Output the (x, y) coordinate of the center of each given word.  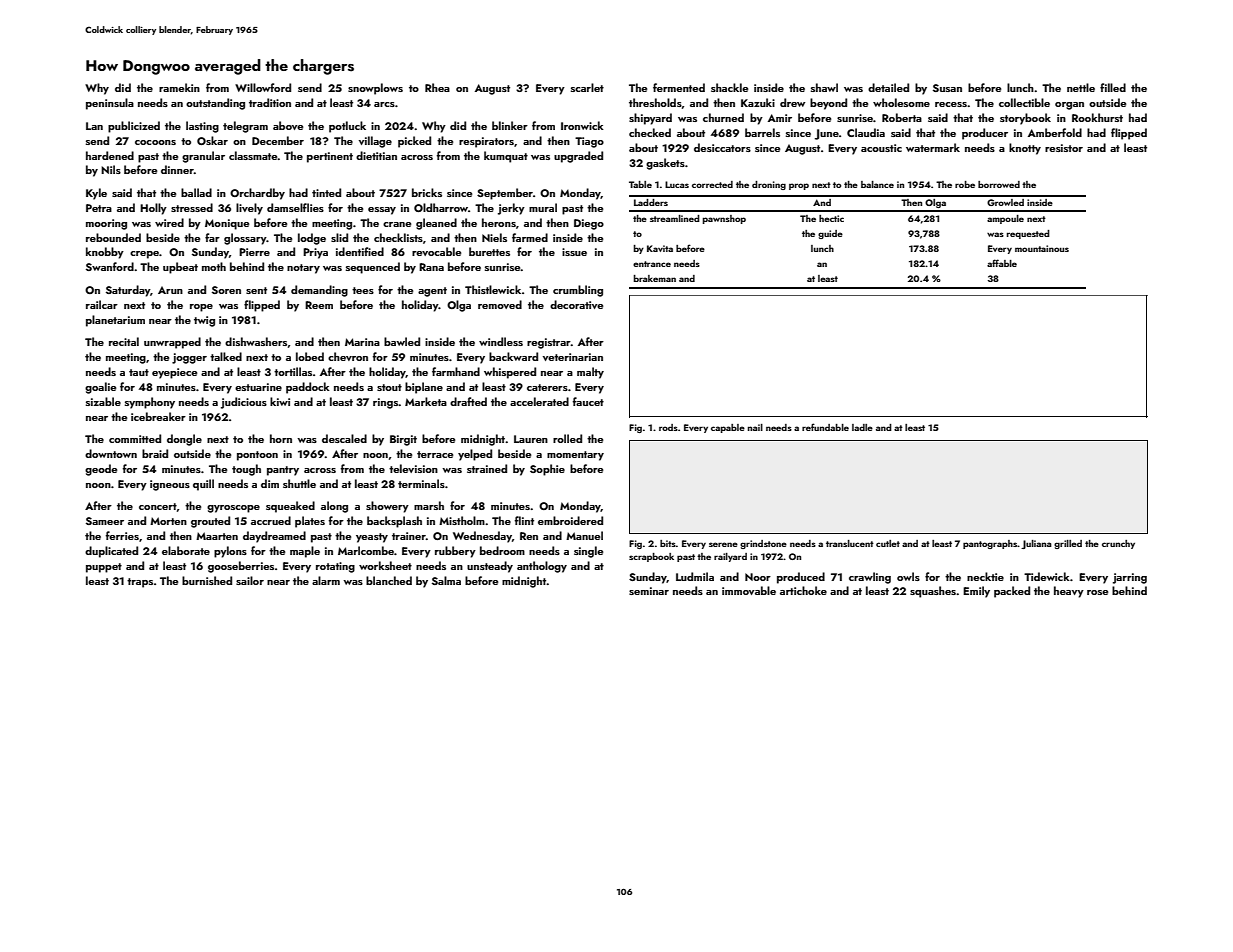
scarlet (587, 87)
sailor (250, 580)
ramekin (179, 87)
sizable (103, 401)
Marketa (426, 401)
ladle (862, 427)
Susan (947, 88)
